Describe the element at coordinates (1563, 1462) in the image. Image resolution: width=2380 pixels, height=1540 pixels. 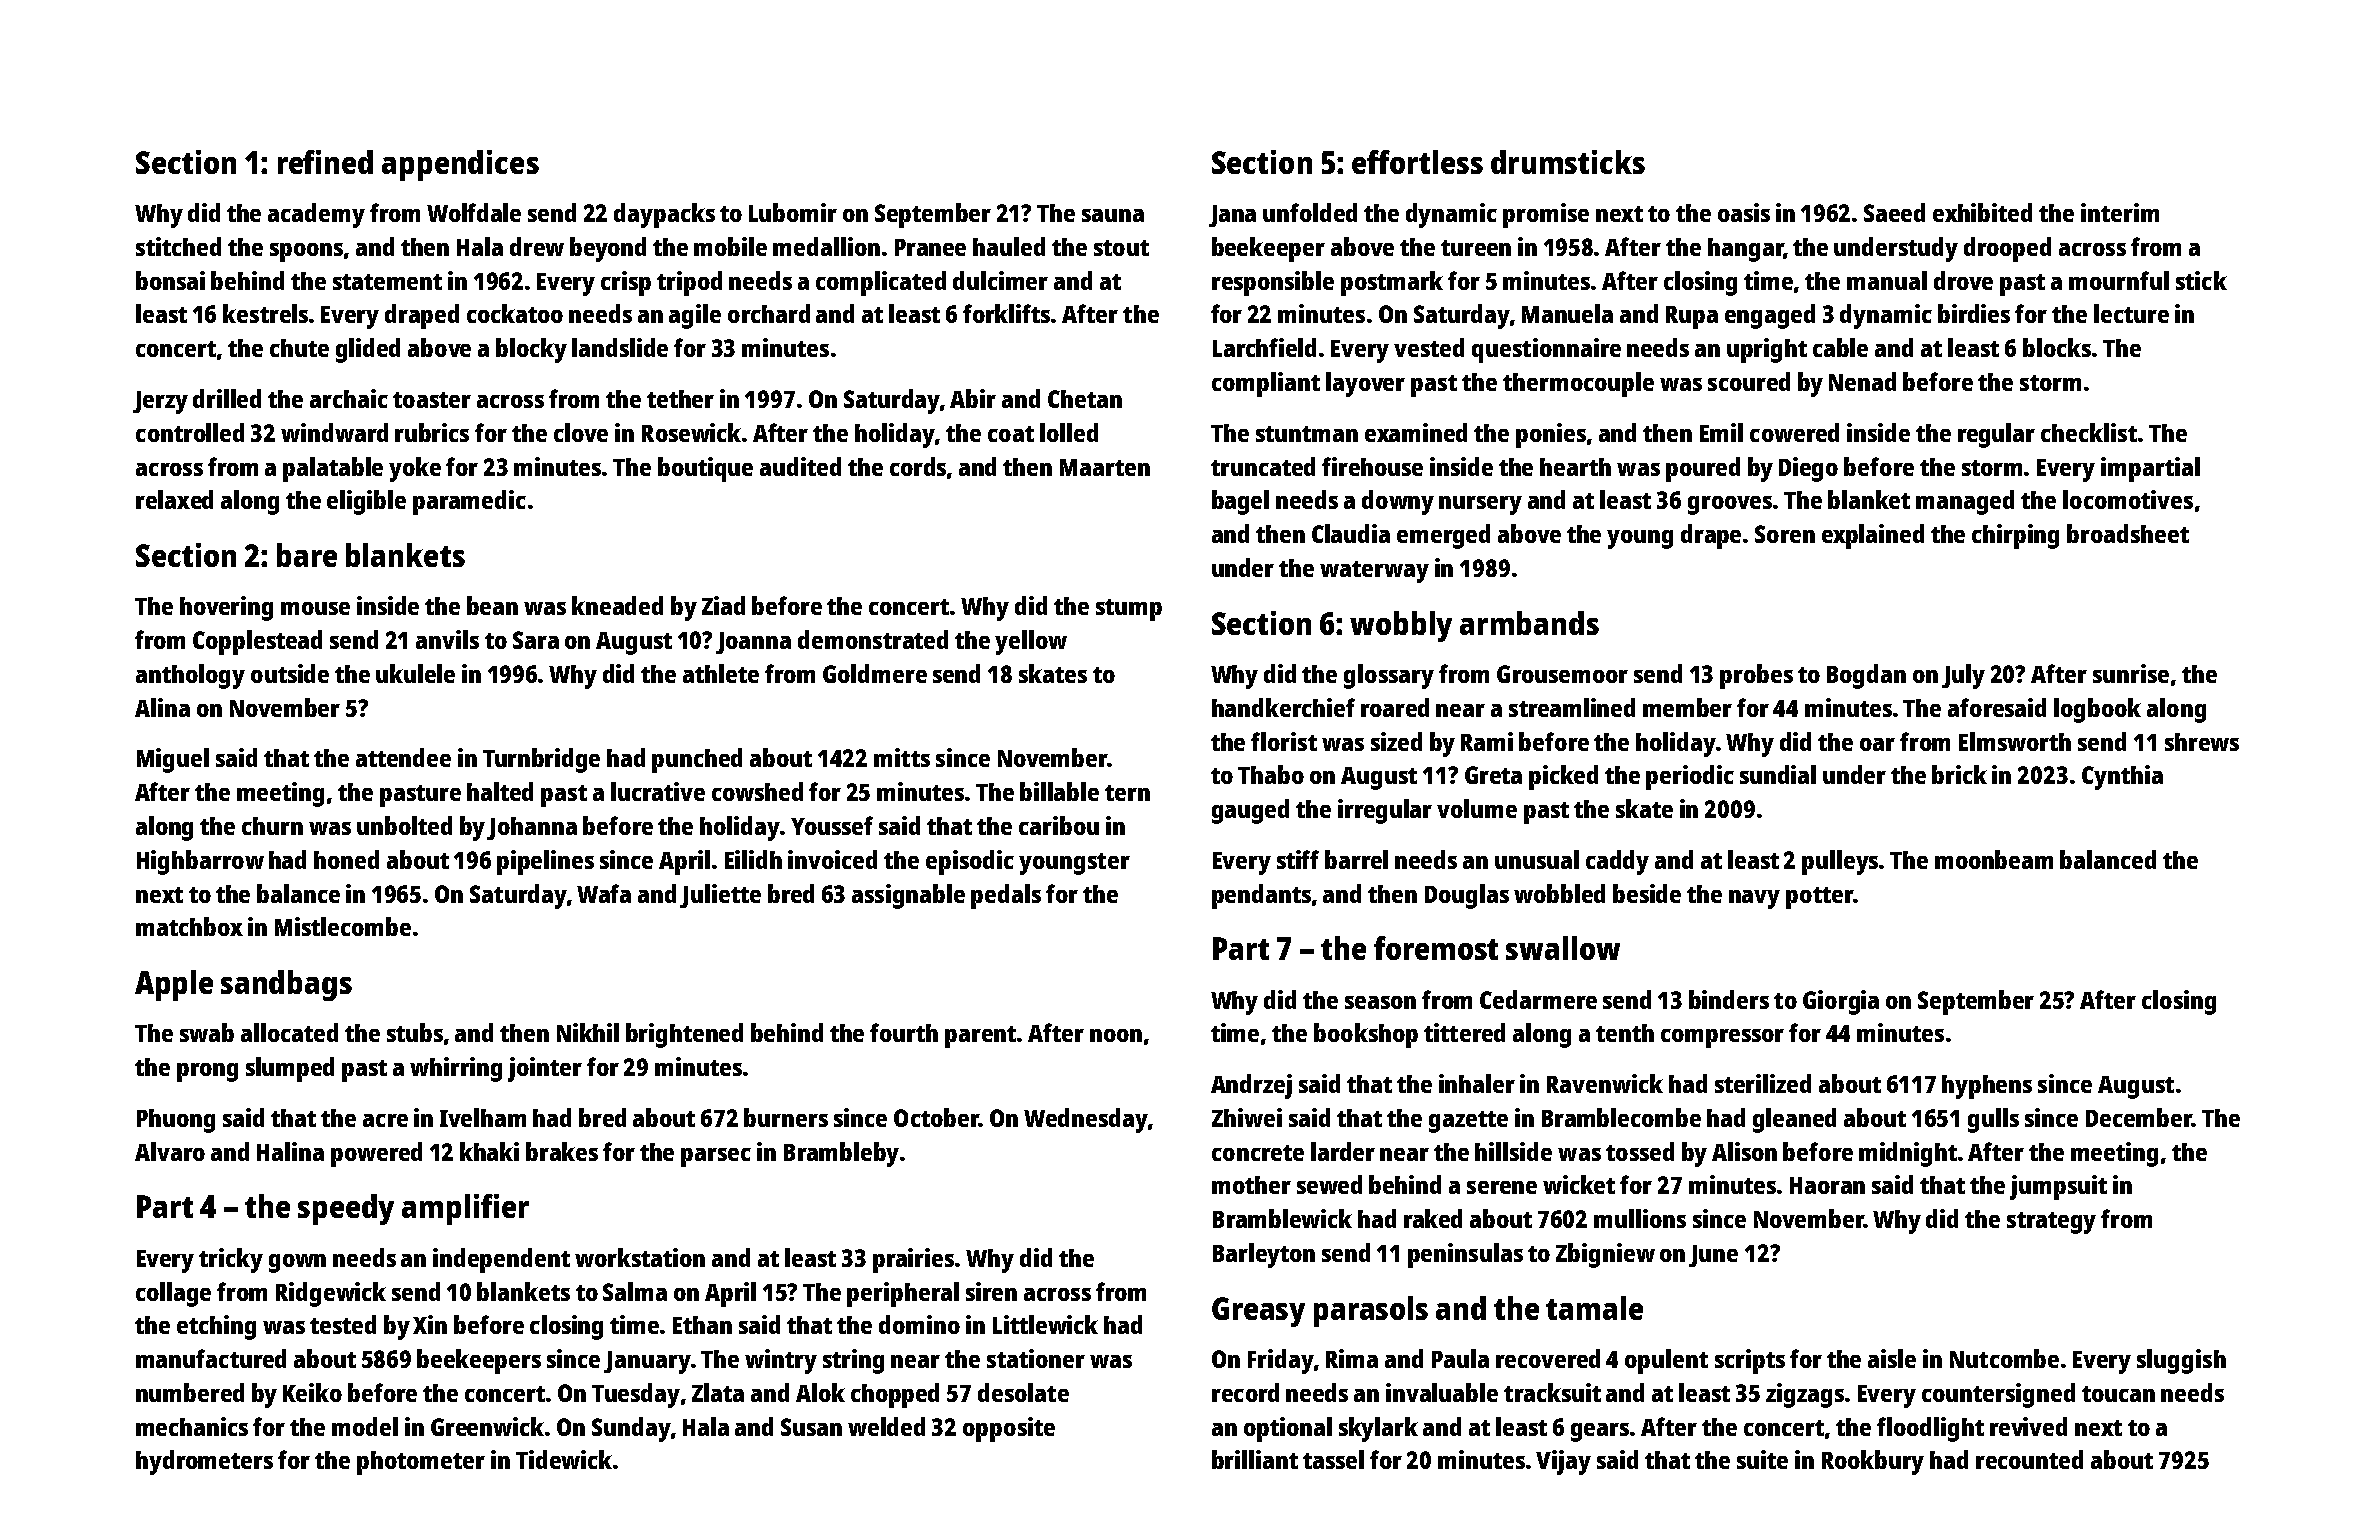
I see `Vijay` at that location.
